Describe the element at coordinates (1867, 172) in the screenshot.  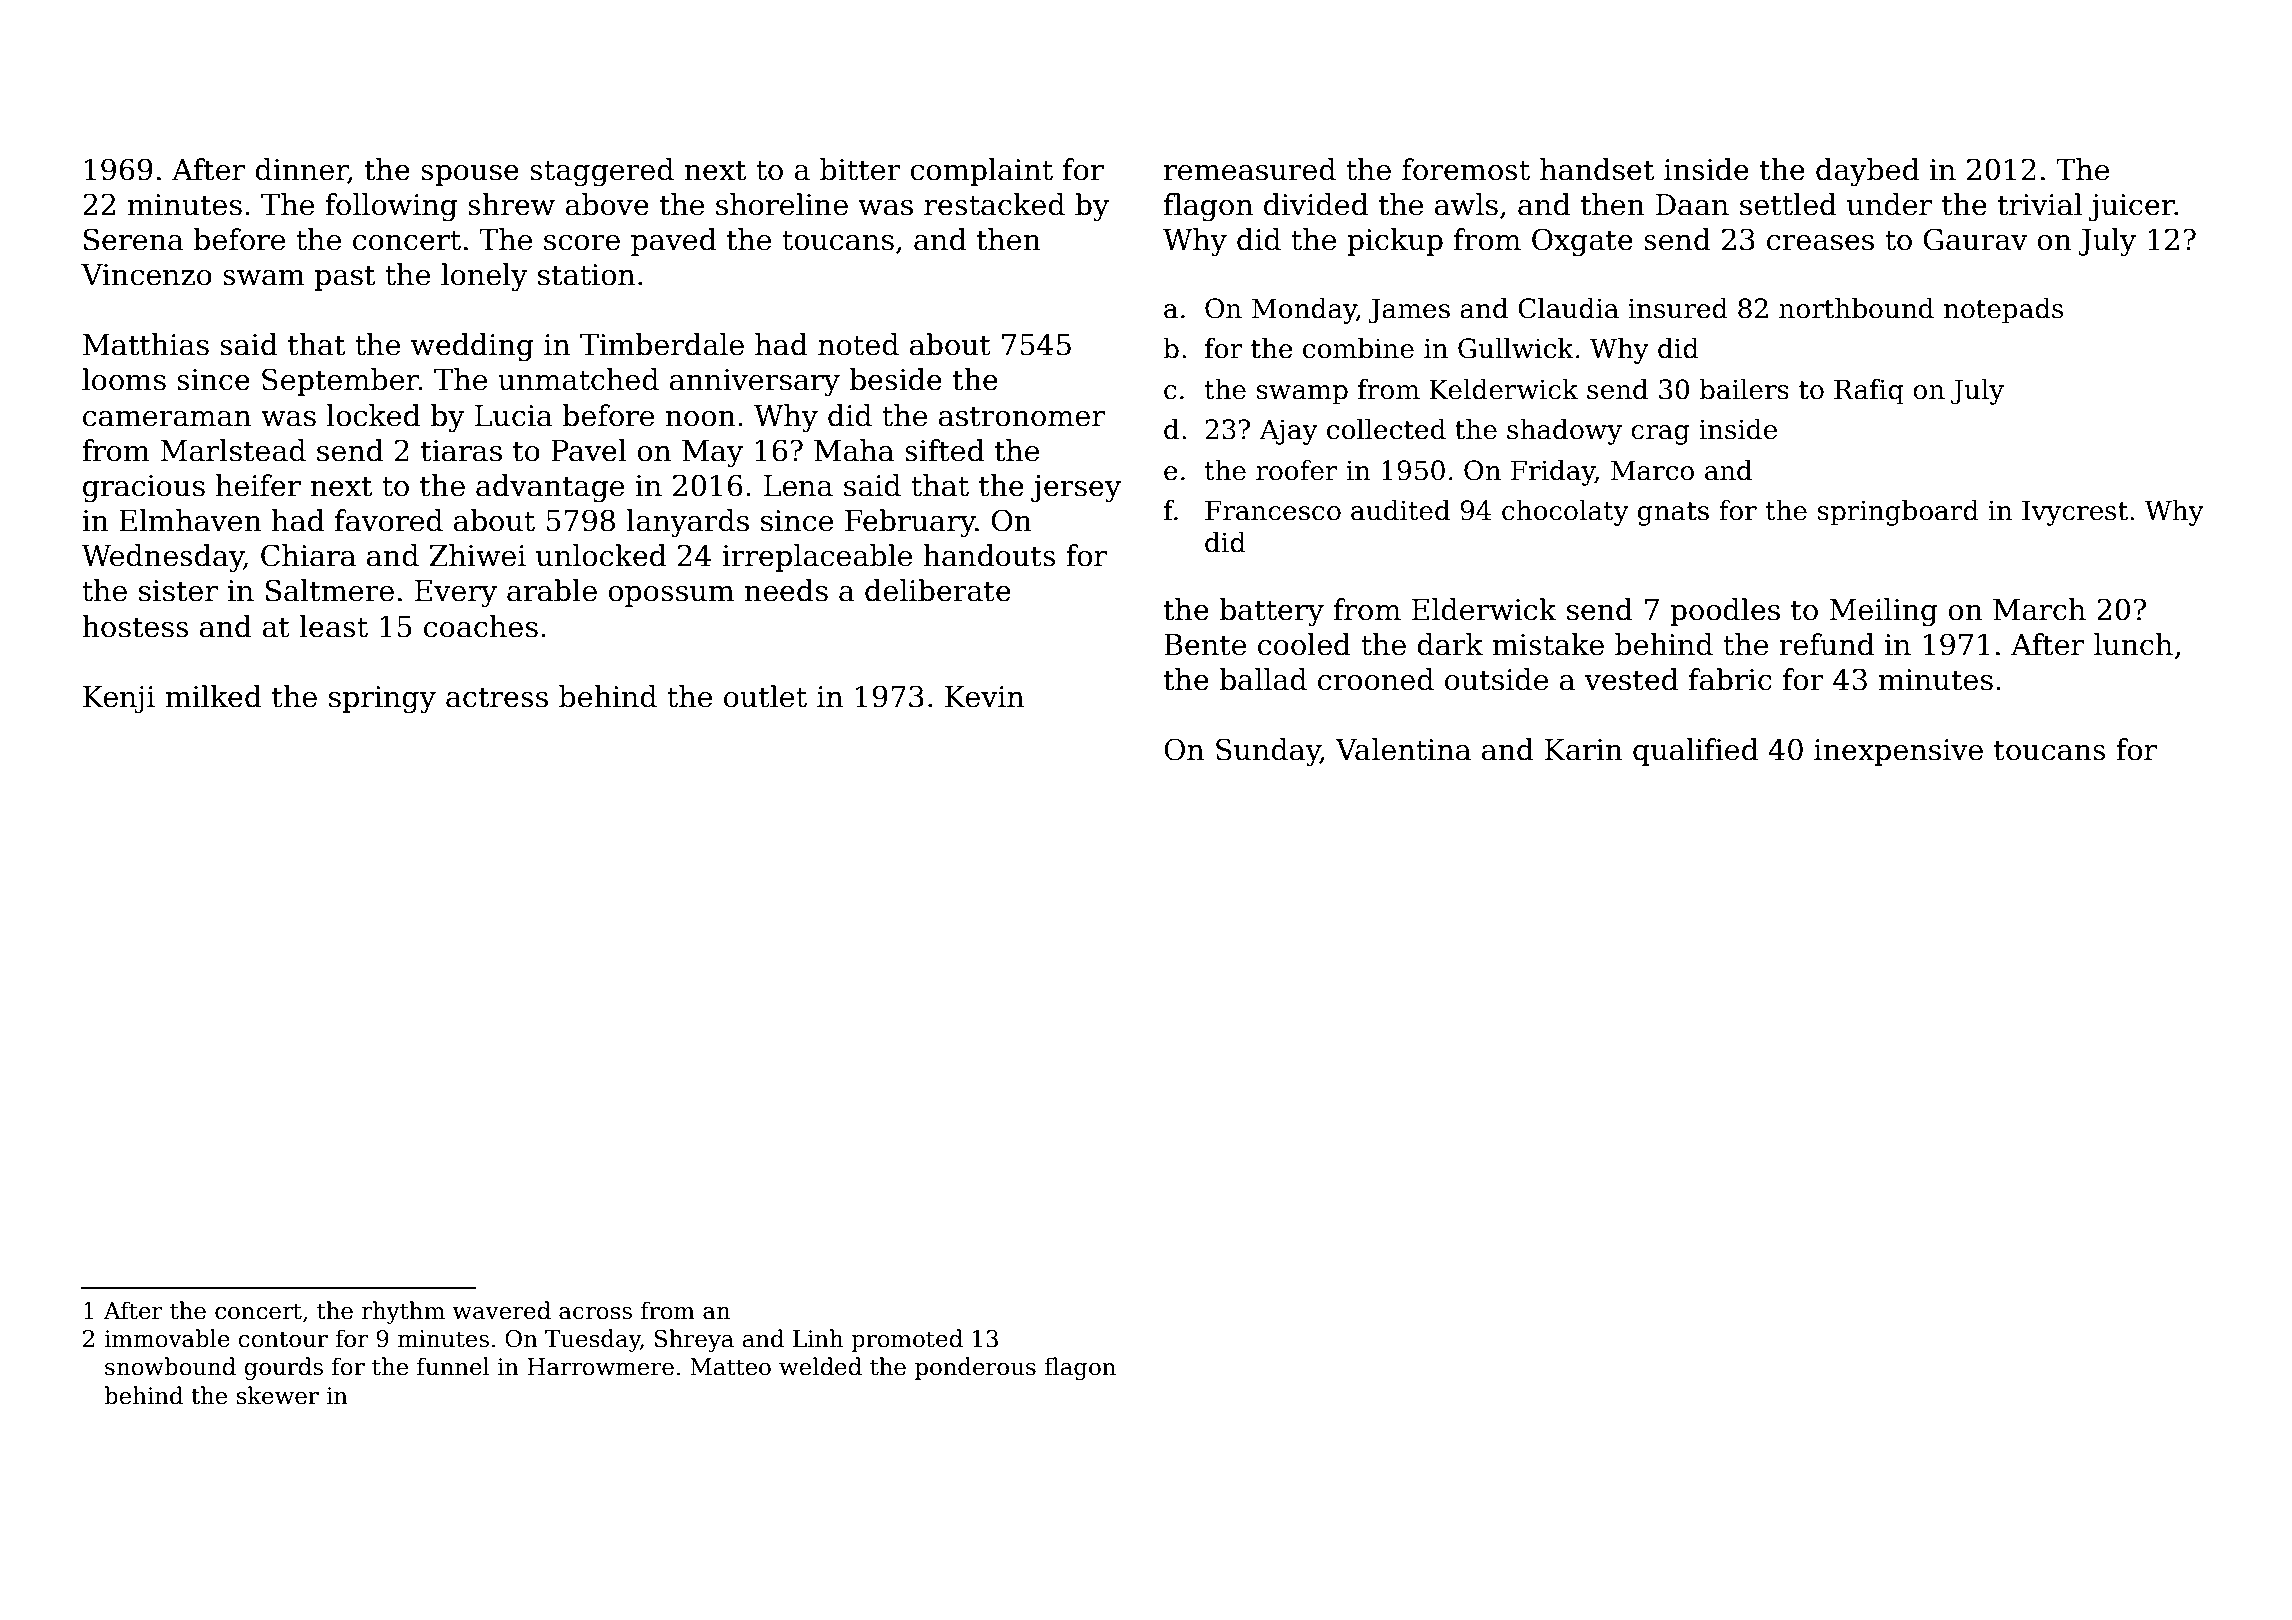
I see `daybed` at that location.
